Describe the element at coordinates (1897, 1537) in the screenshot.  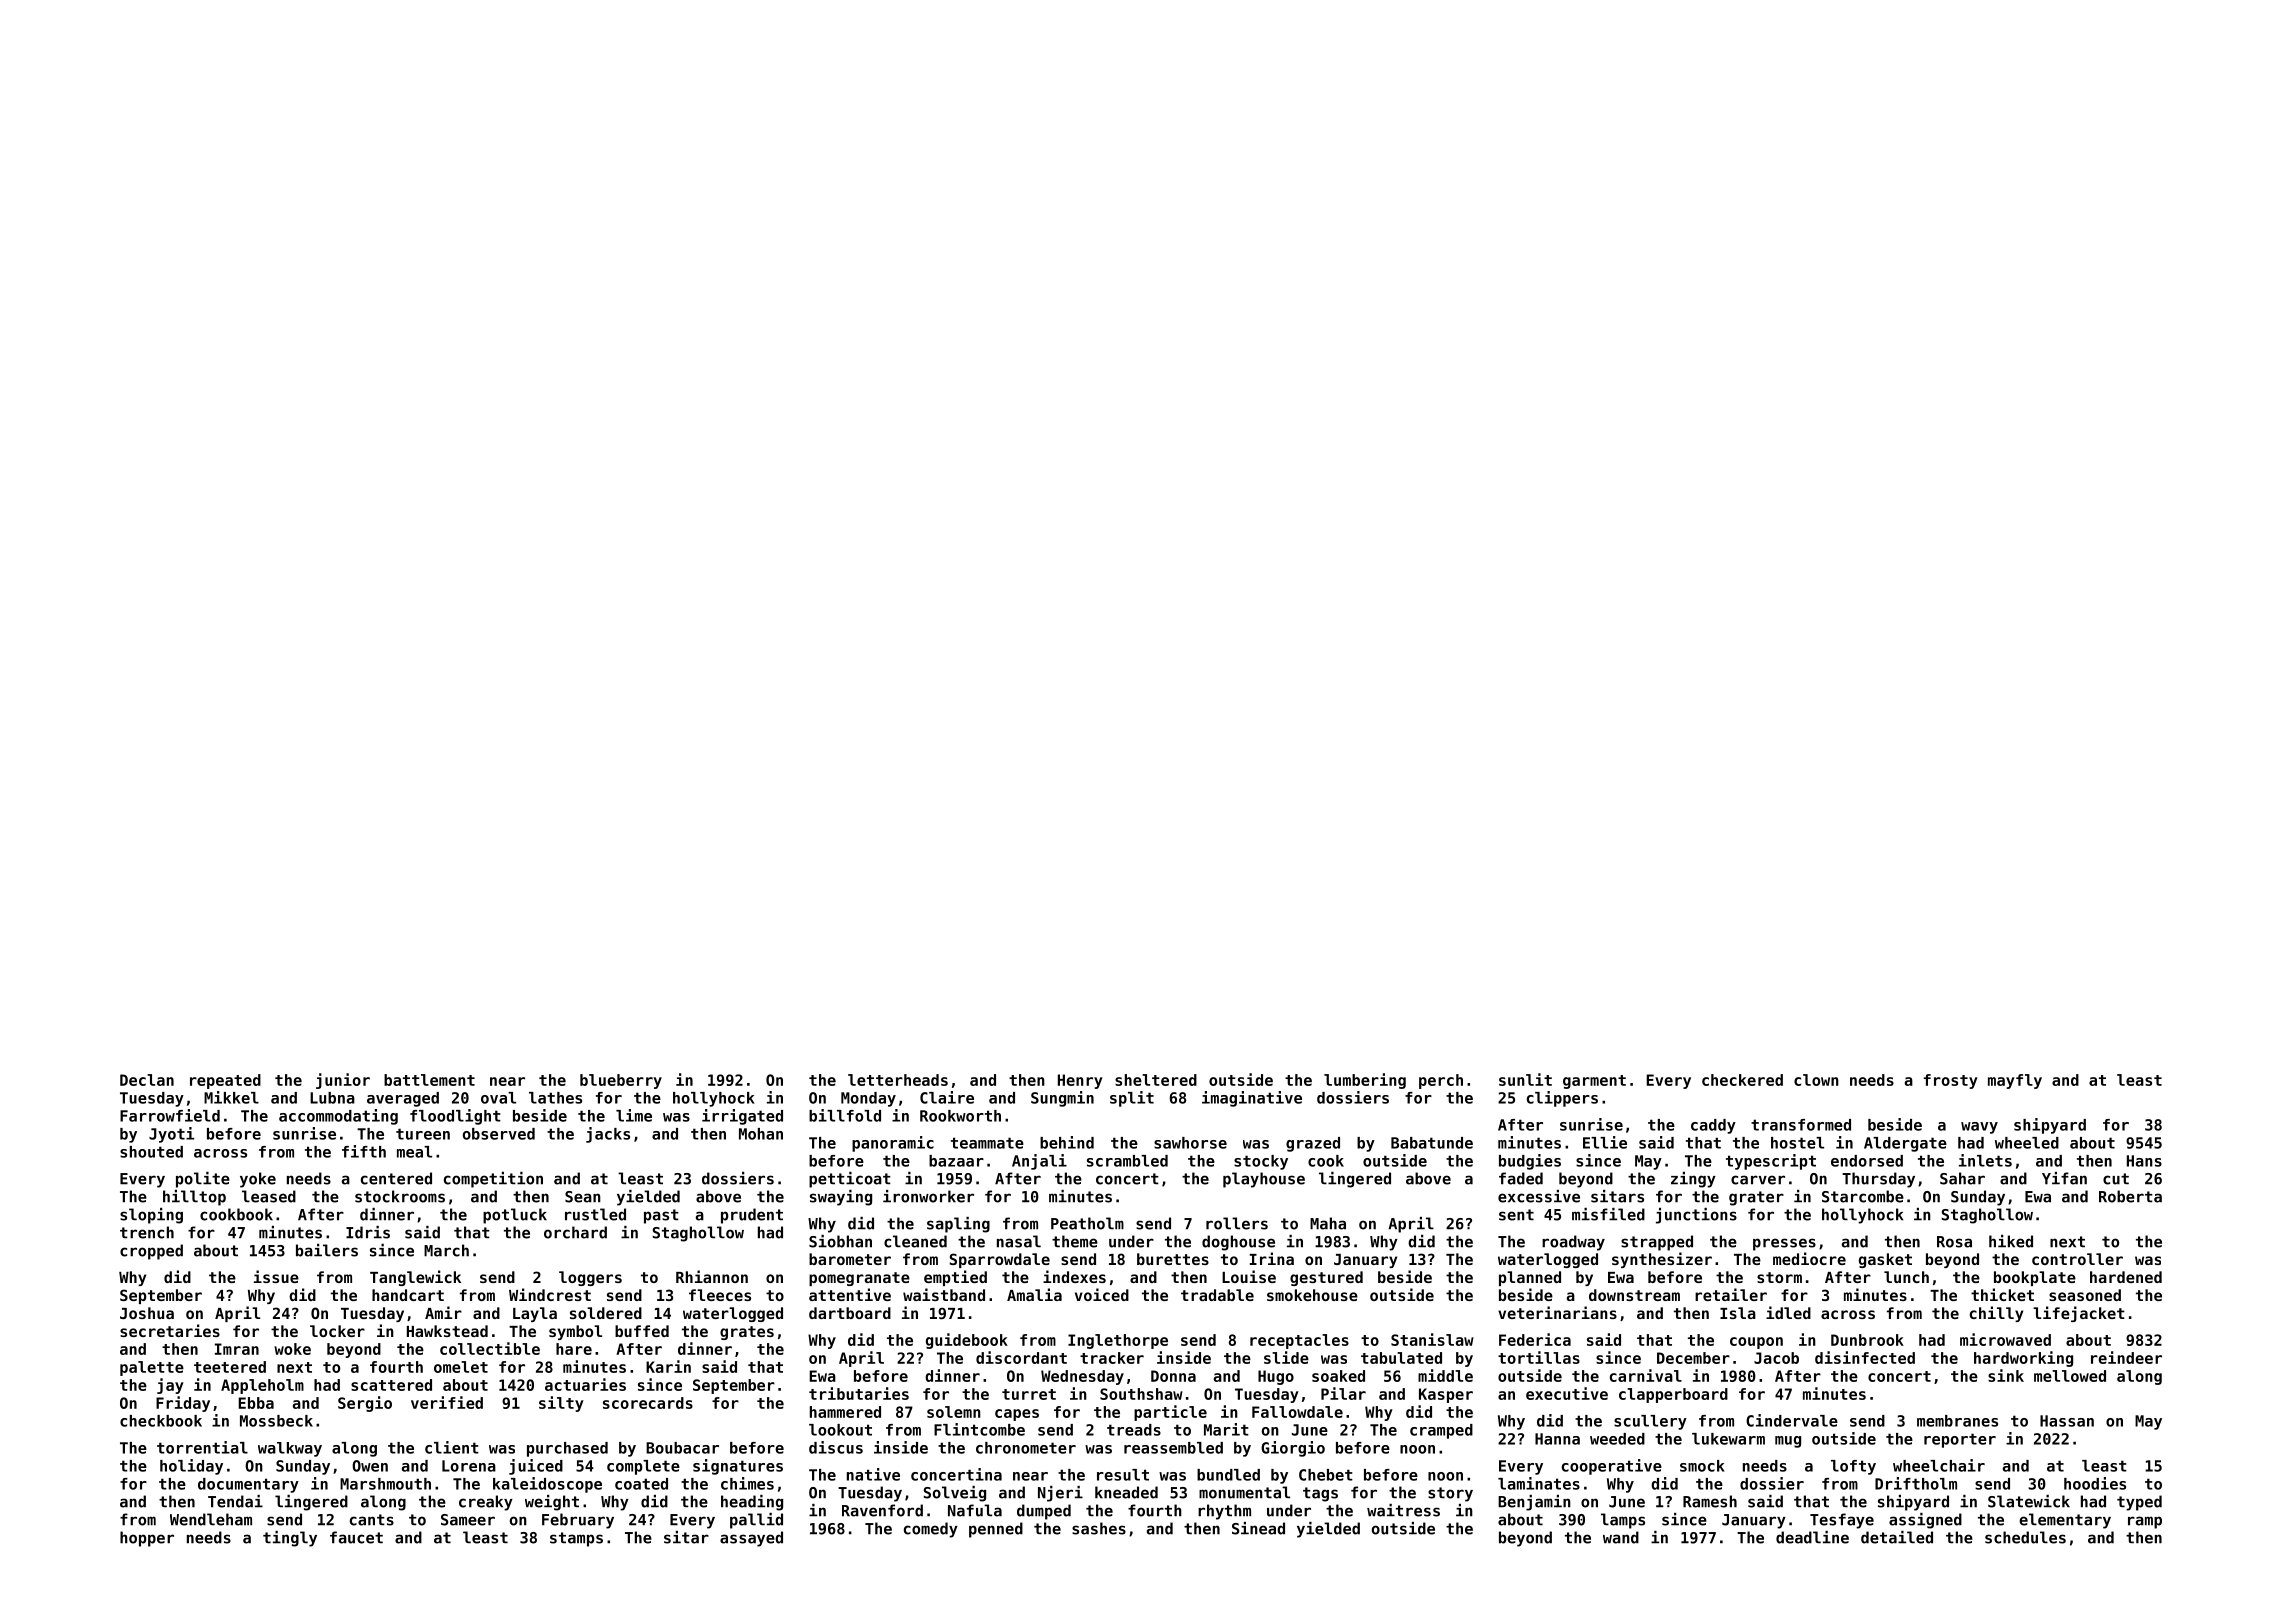
I see `detailed` at that location.
